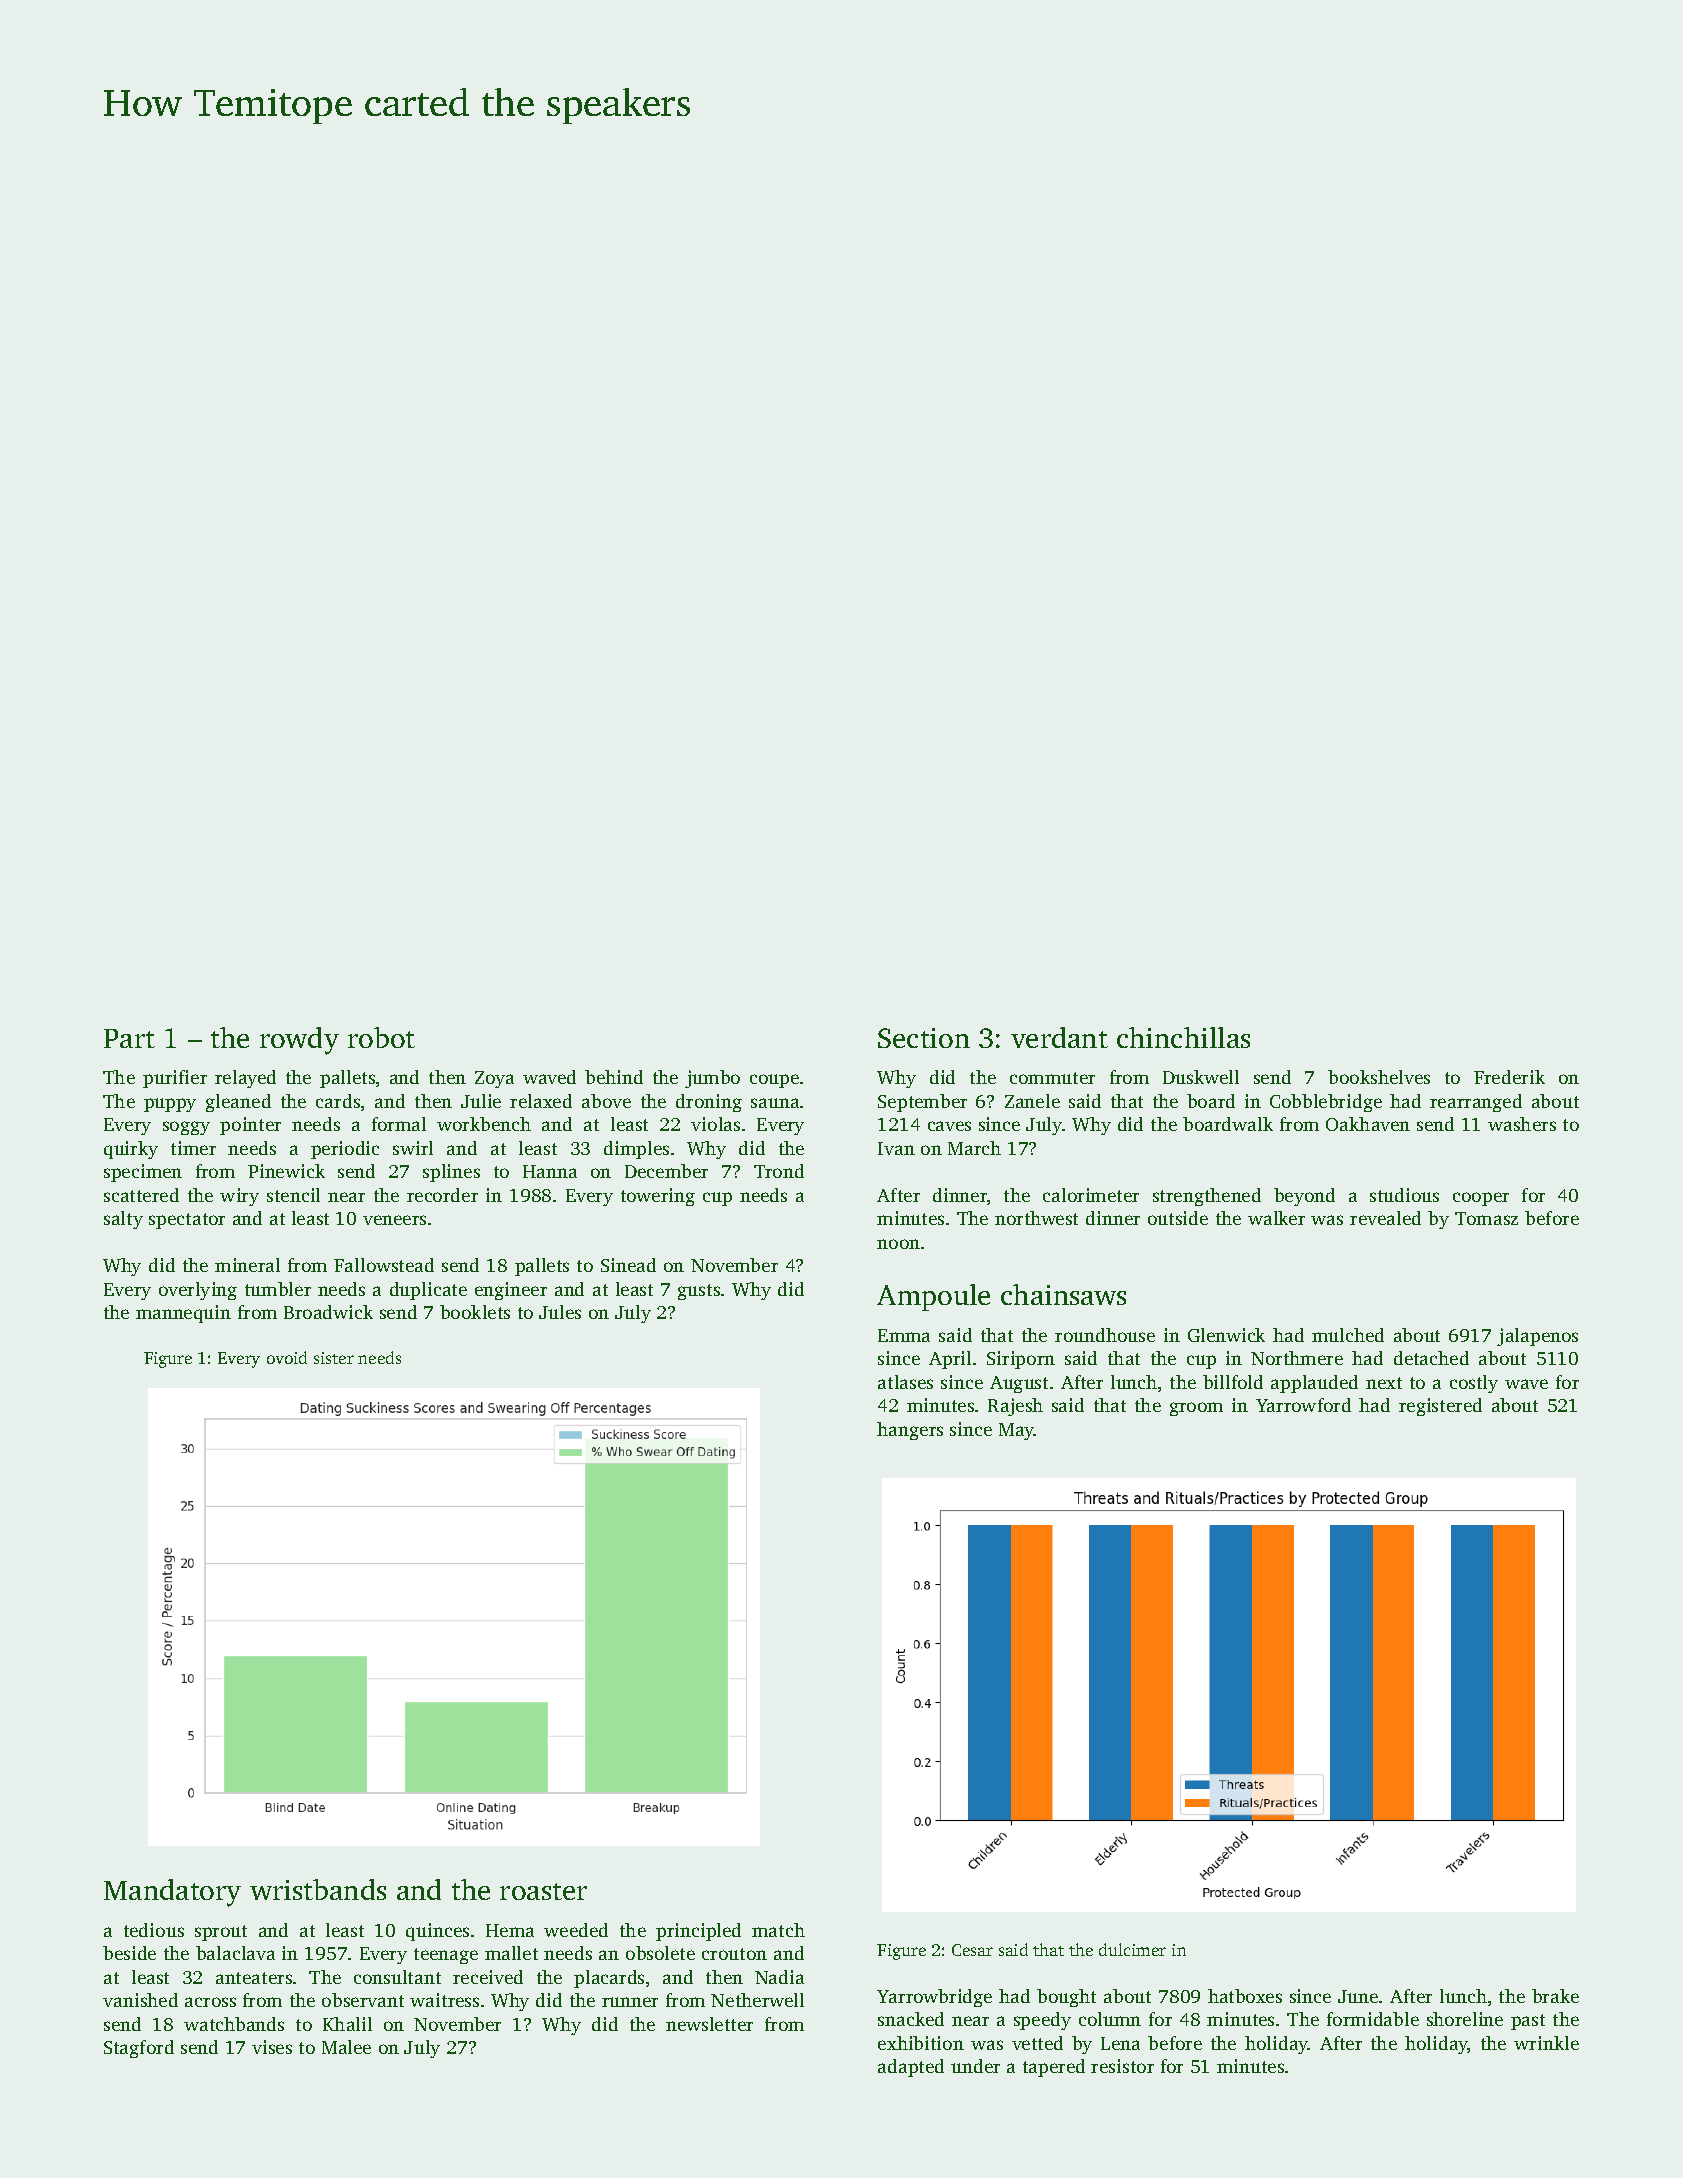 This image has width=1683, height=2178. What do you see at coordinates (287, 1357) in the image?
I see `ovoid` at bounding box center [287, 1357].
